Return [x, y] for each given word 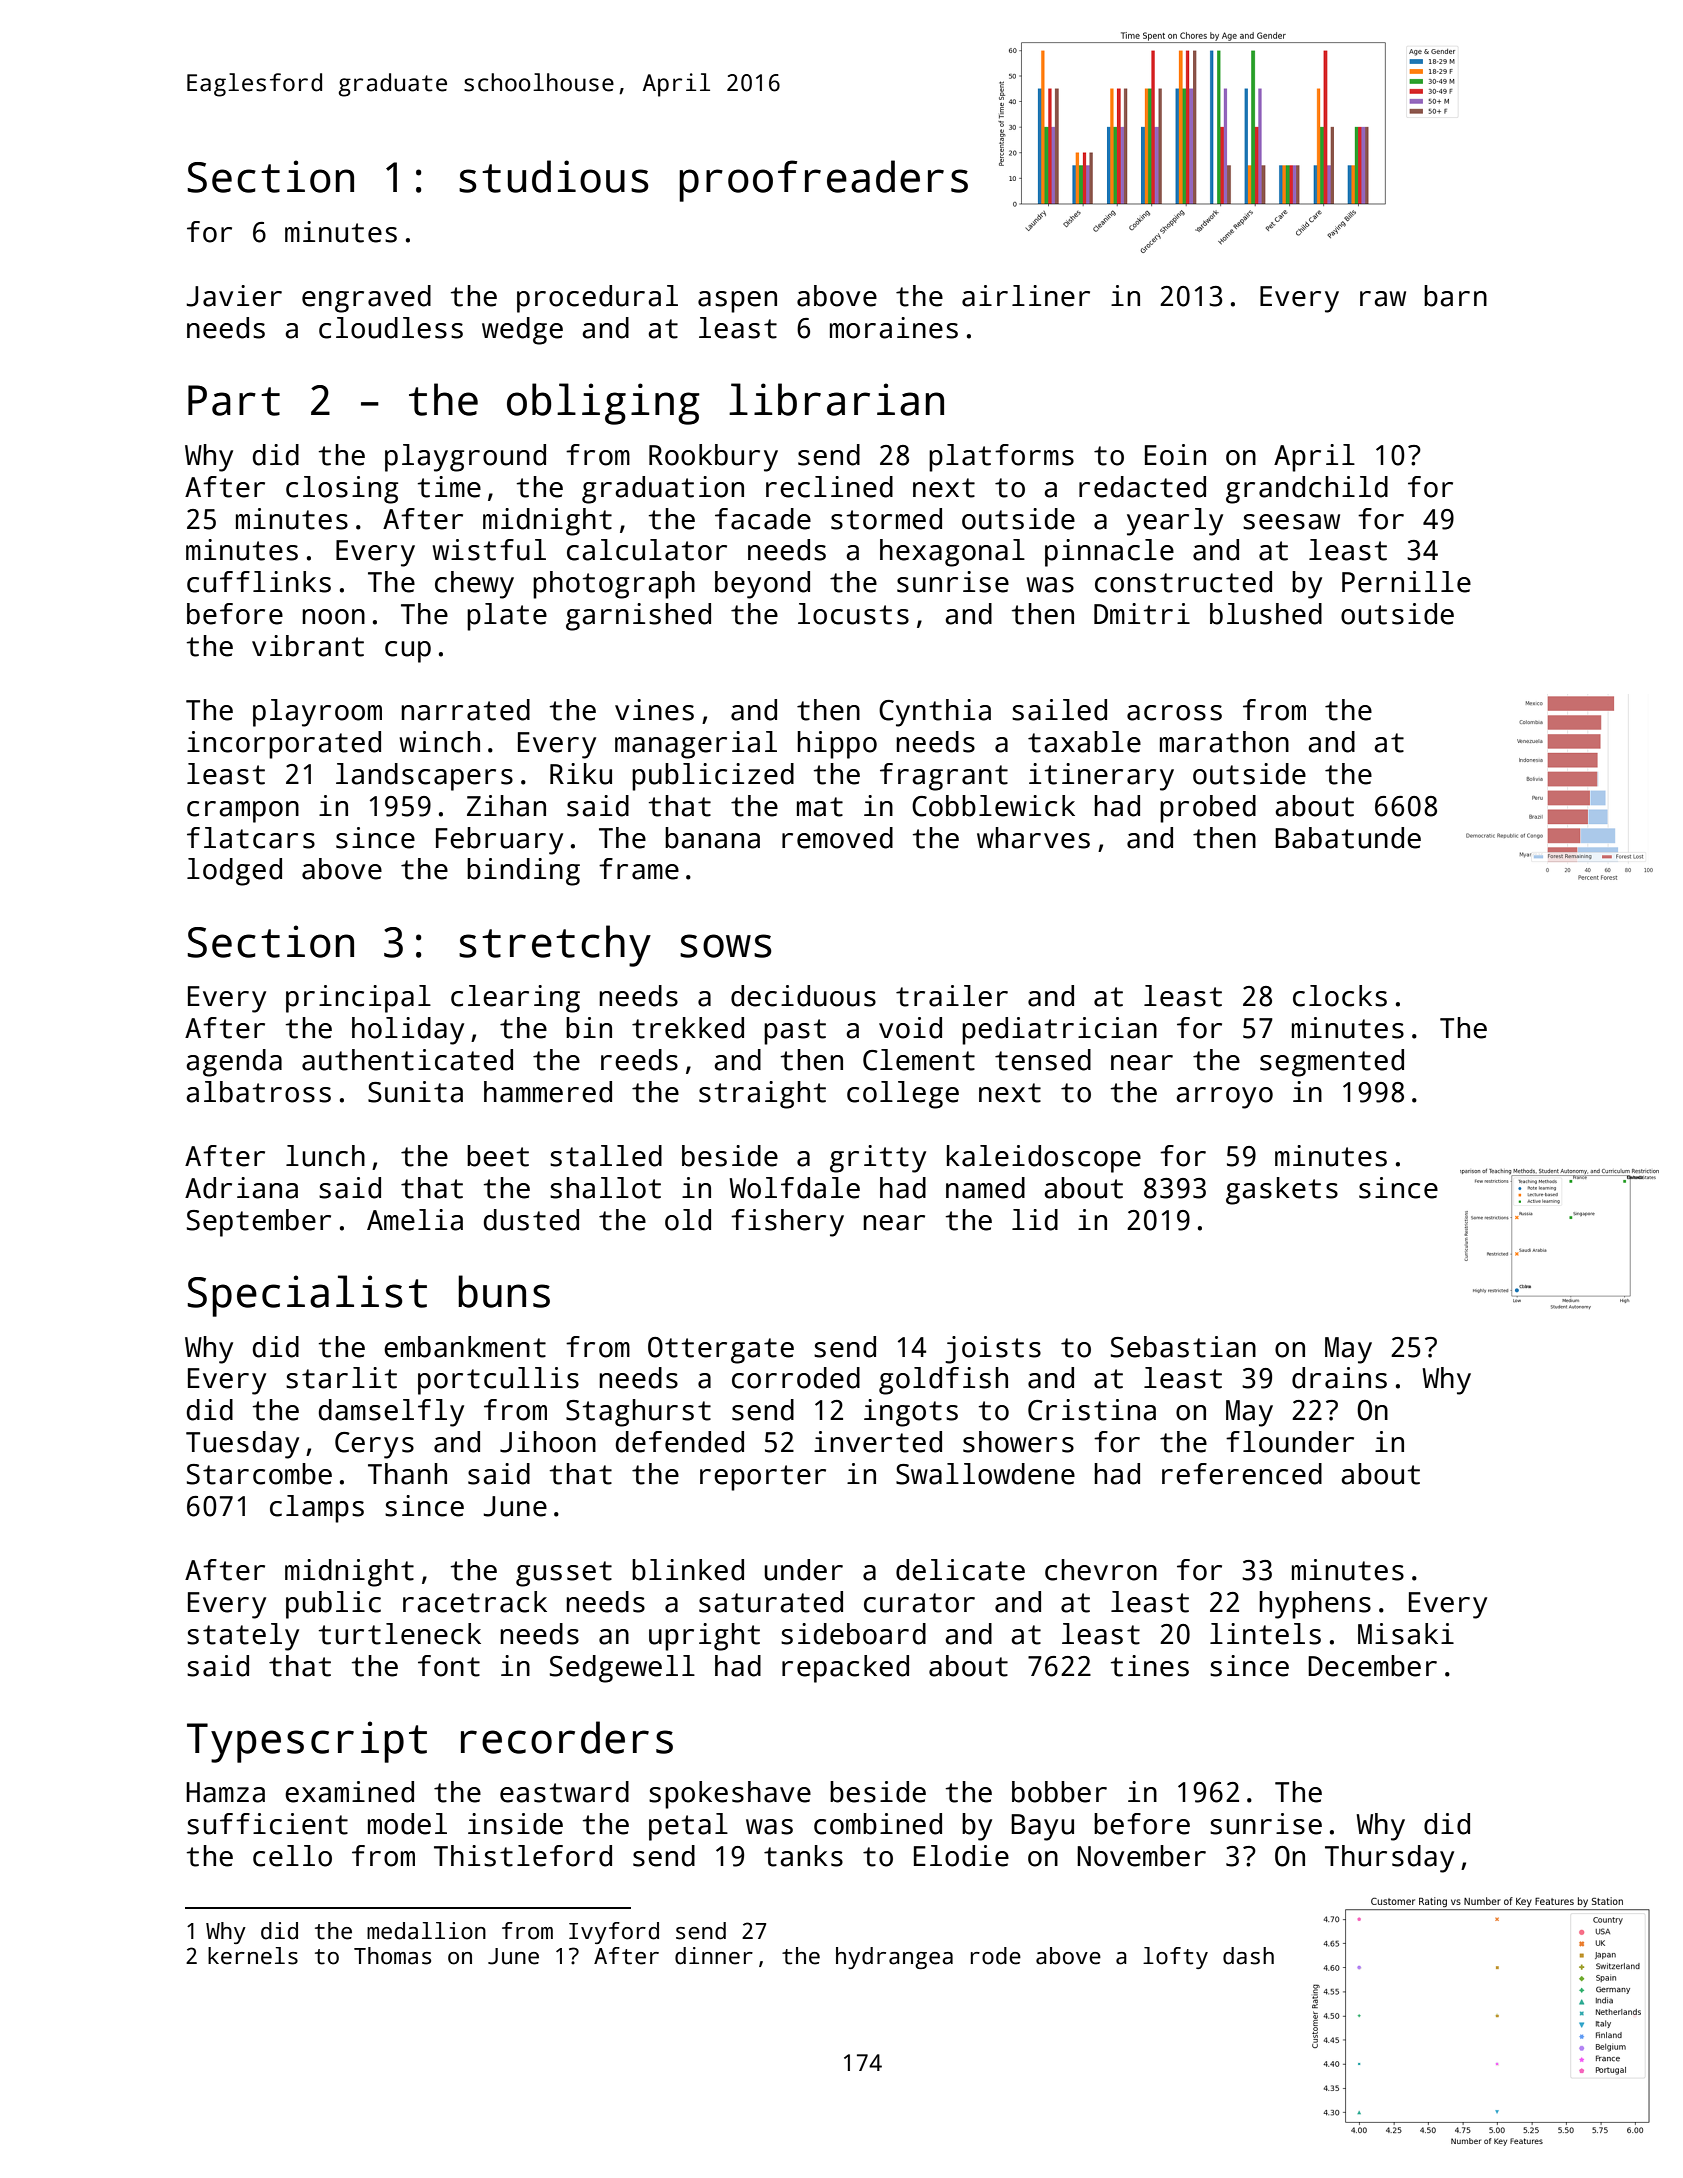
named [985, 1188]
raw [1383, 299]
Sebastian [1183, 1347]
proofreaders [823, 181]
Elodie [961, 1856]
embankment [465, 1347]
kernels [253, 1956]
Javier [234, 296]
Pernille [1406, 582]
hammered [548, 1092]
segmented [1332, 1063]
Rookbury [713, 458]
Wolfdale [794, 1188]
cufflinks [259, 582]
